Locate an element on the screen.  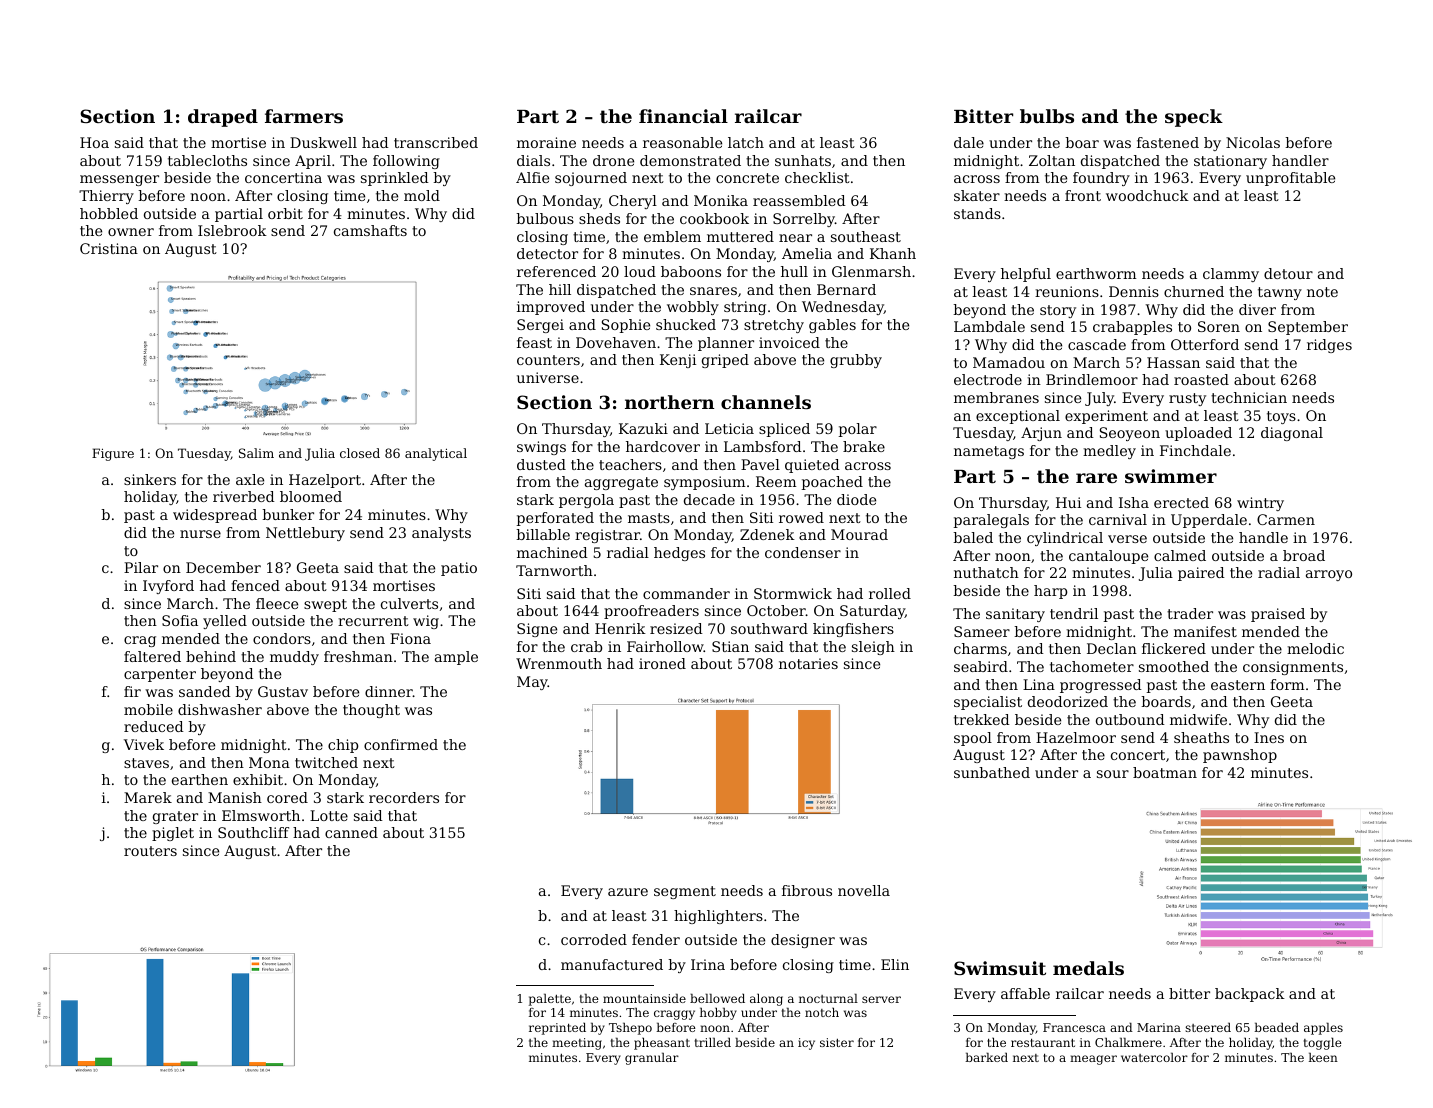
mobile is located at coordinates (148, 709).
